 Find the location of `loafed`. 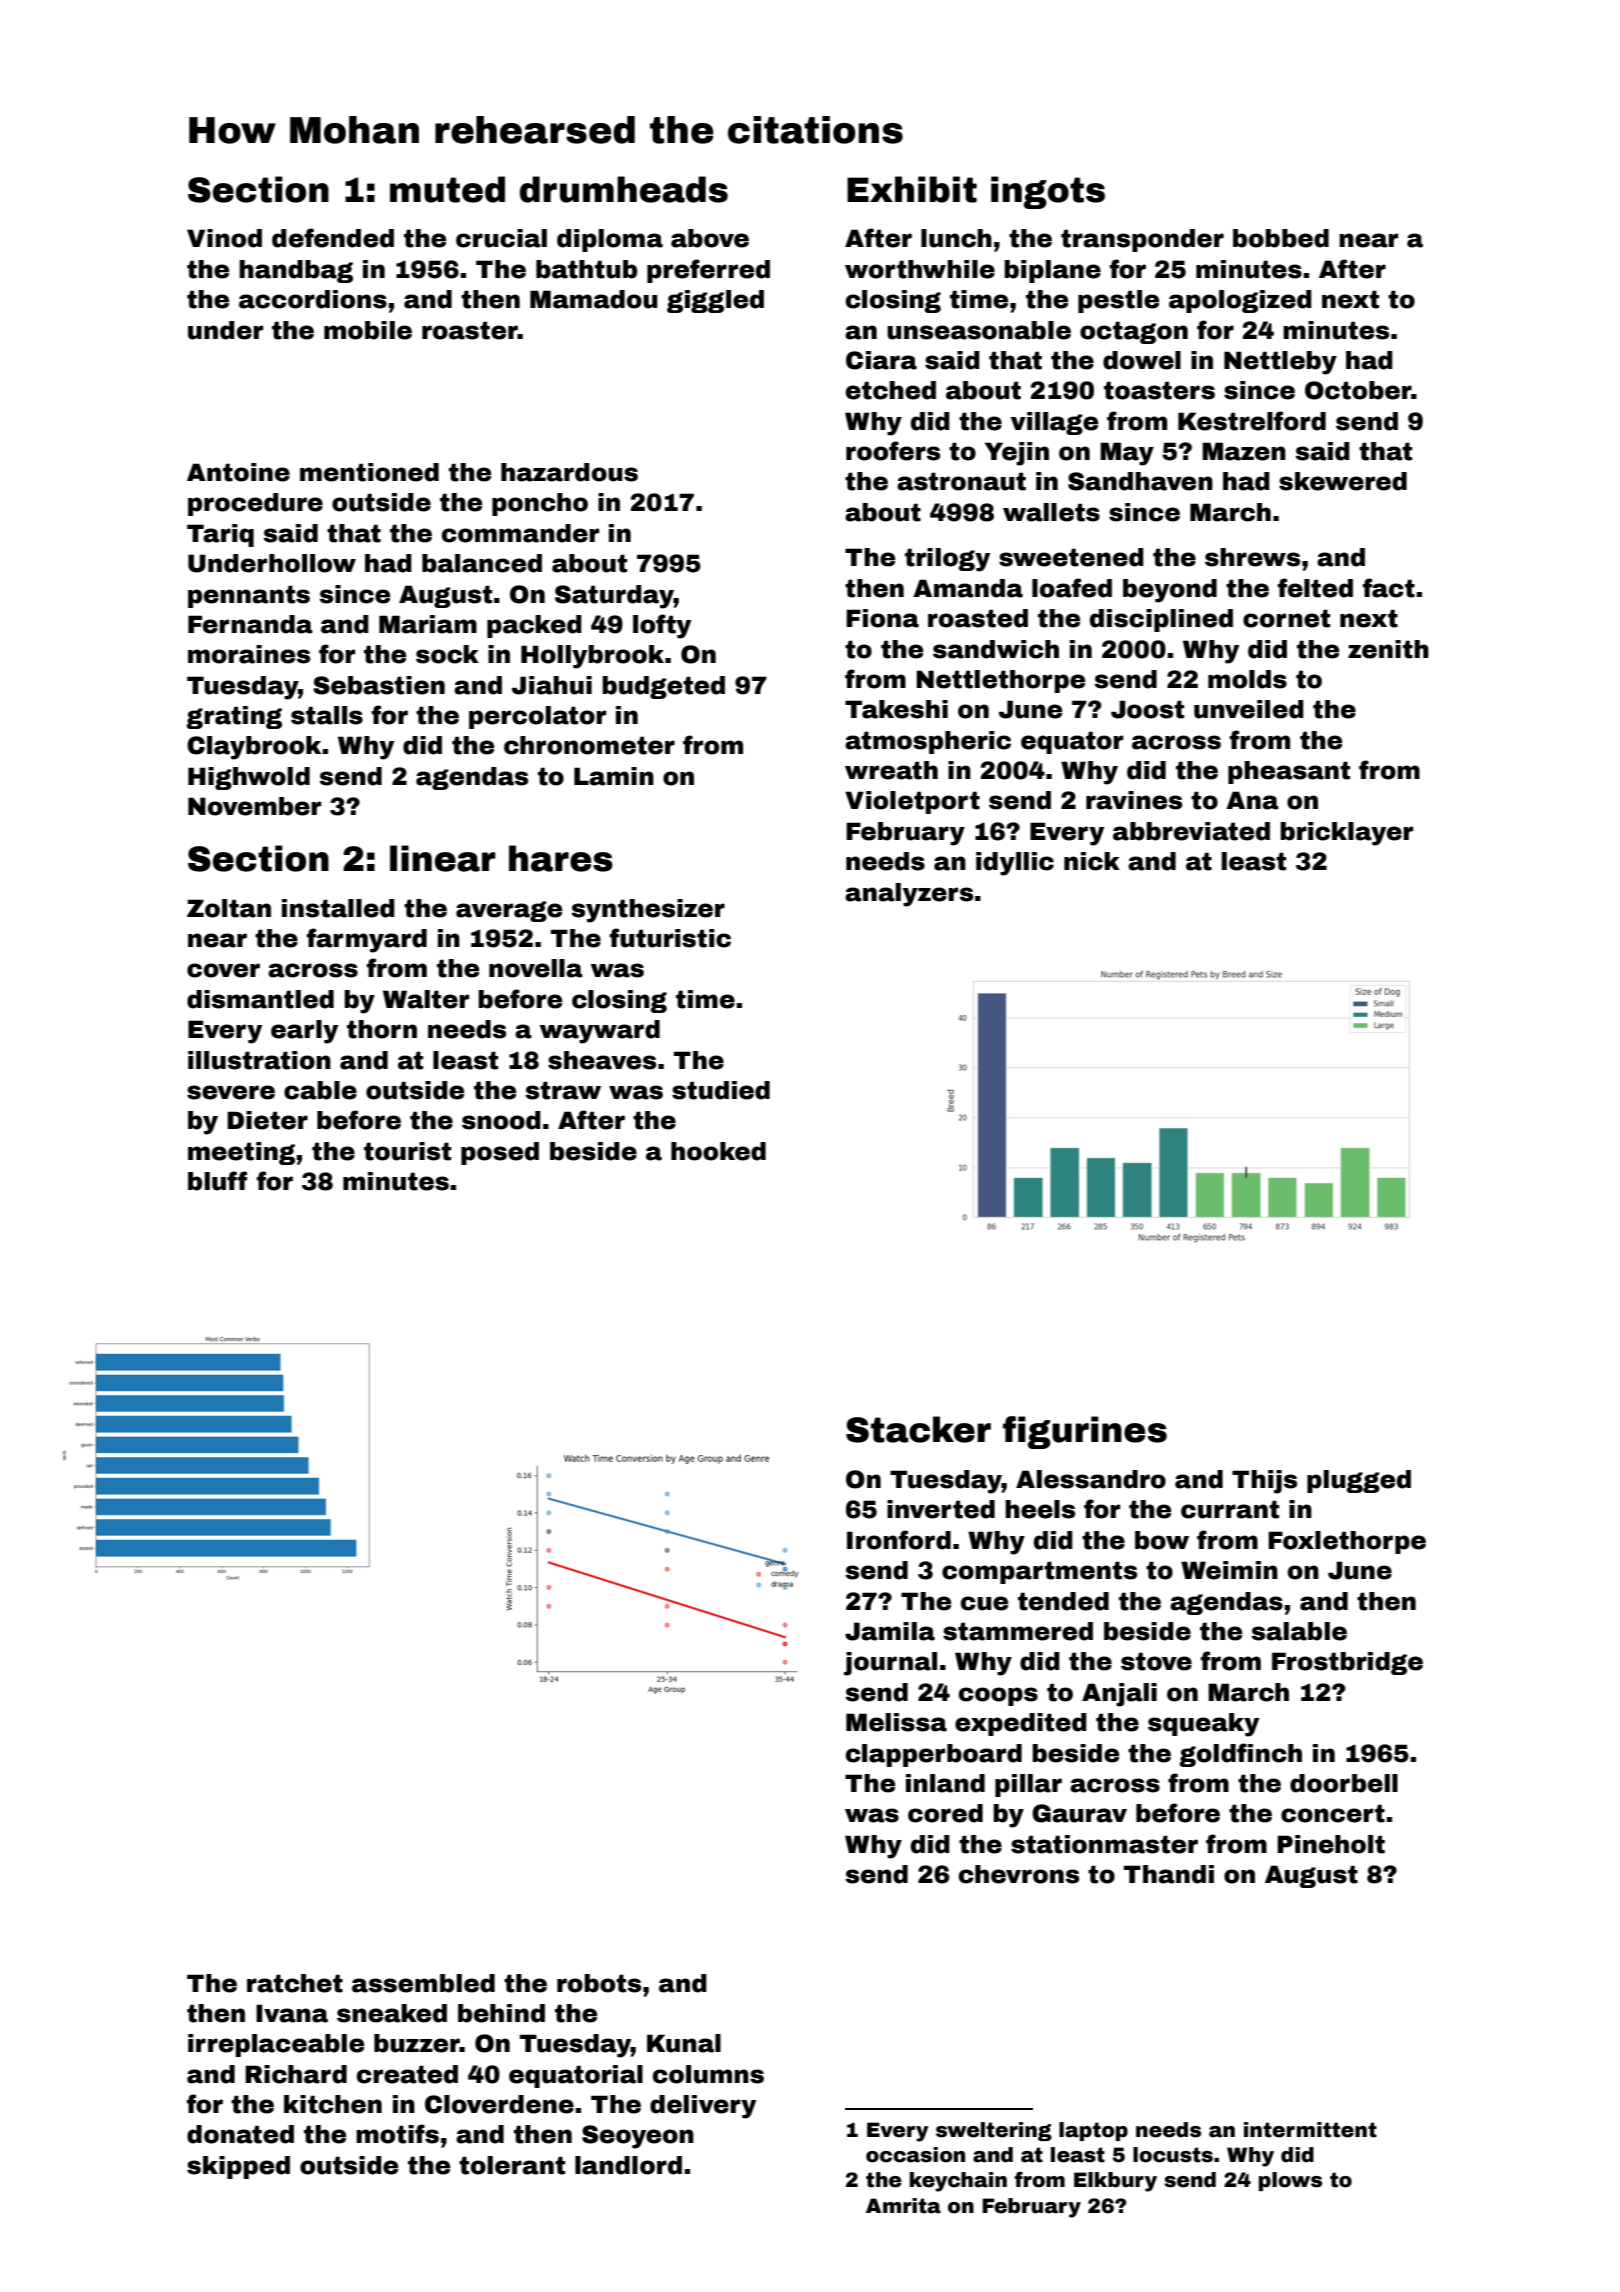

loafed is located at coordinates (1072, 588).
